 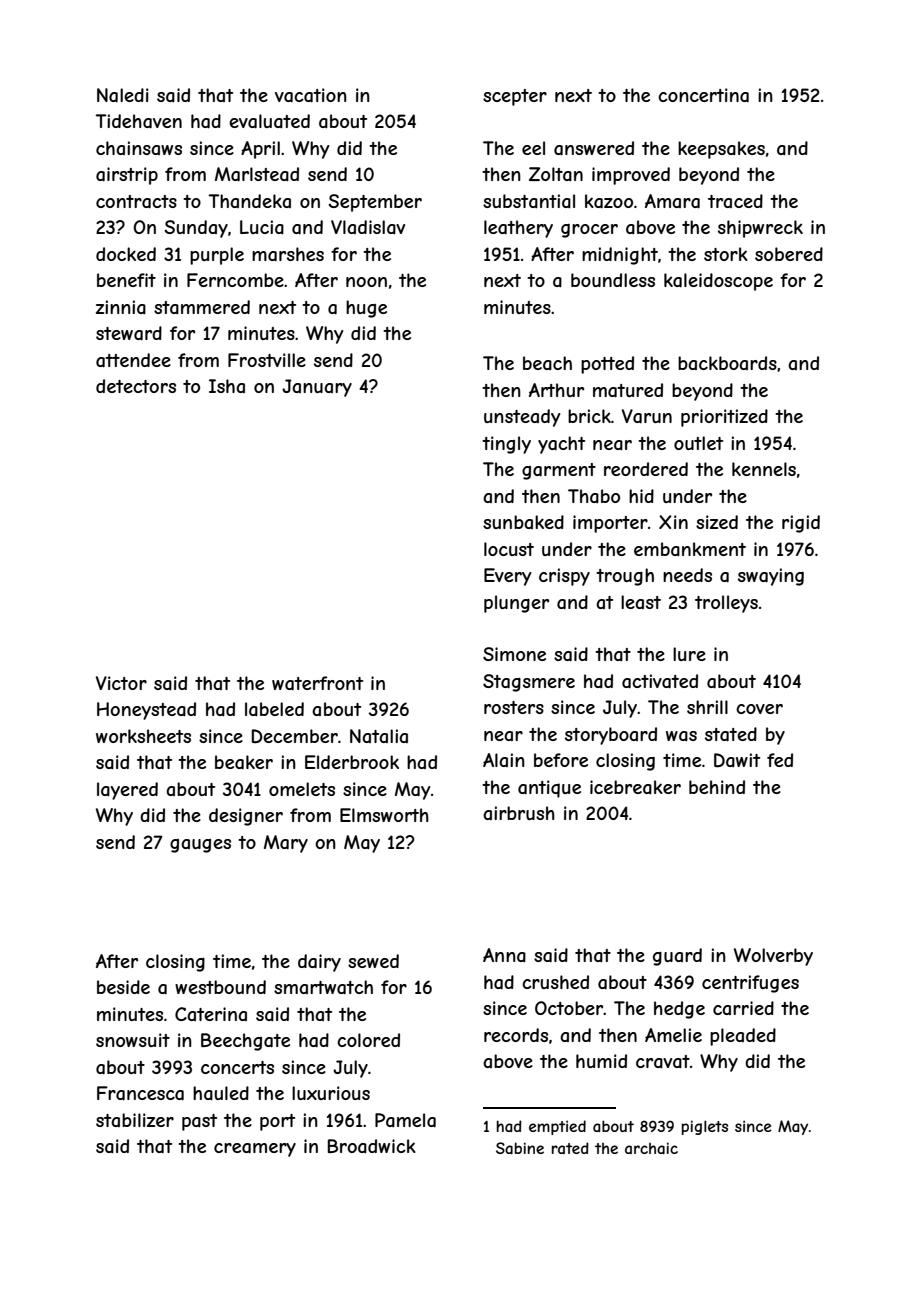 What do you see at coordinates (123, 95) in the screenshot?
I see `Naledi` at bounding box center [123, 95].
